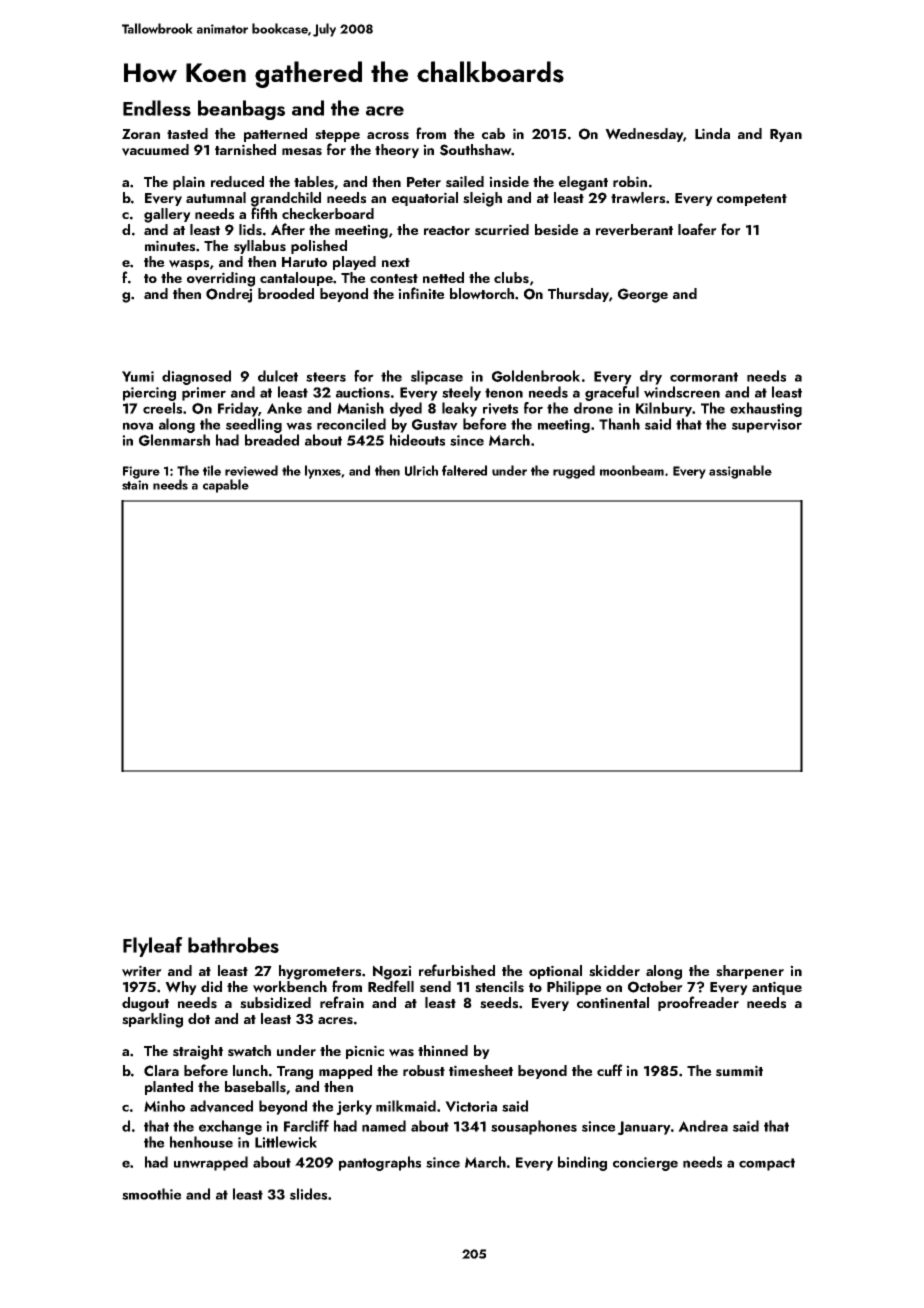 Image resolution: width=924 pixels, height=1308 pixels. What do you see at coordinates (697, 229) in the page?
I see `loafer` at bounding box center [697, 229].
